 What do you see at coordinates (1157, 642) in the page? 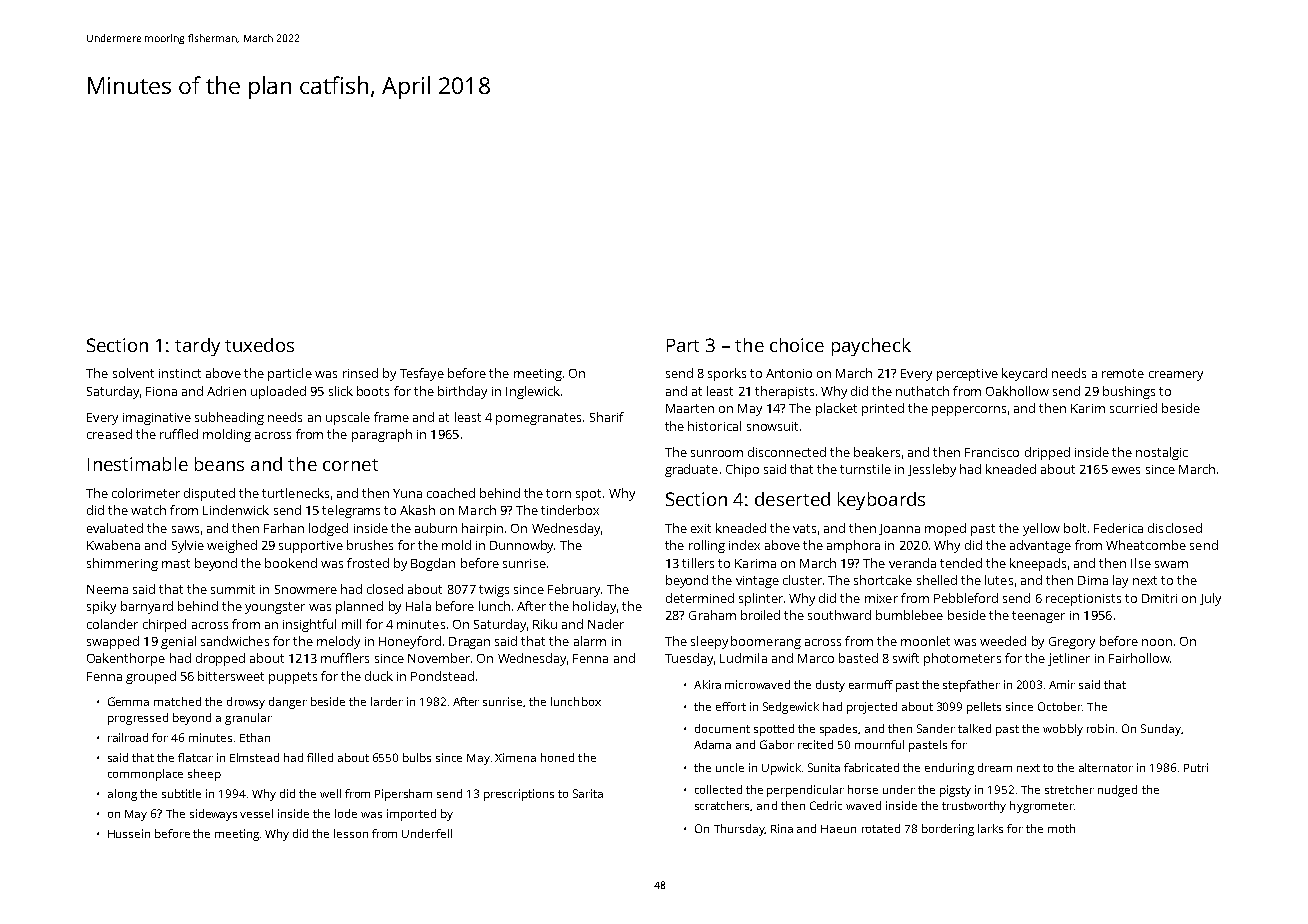
I see `noon` at bounding box center [1157, 642].
